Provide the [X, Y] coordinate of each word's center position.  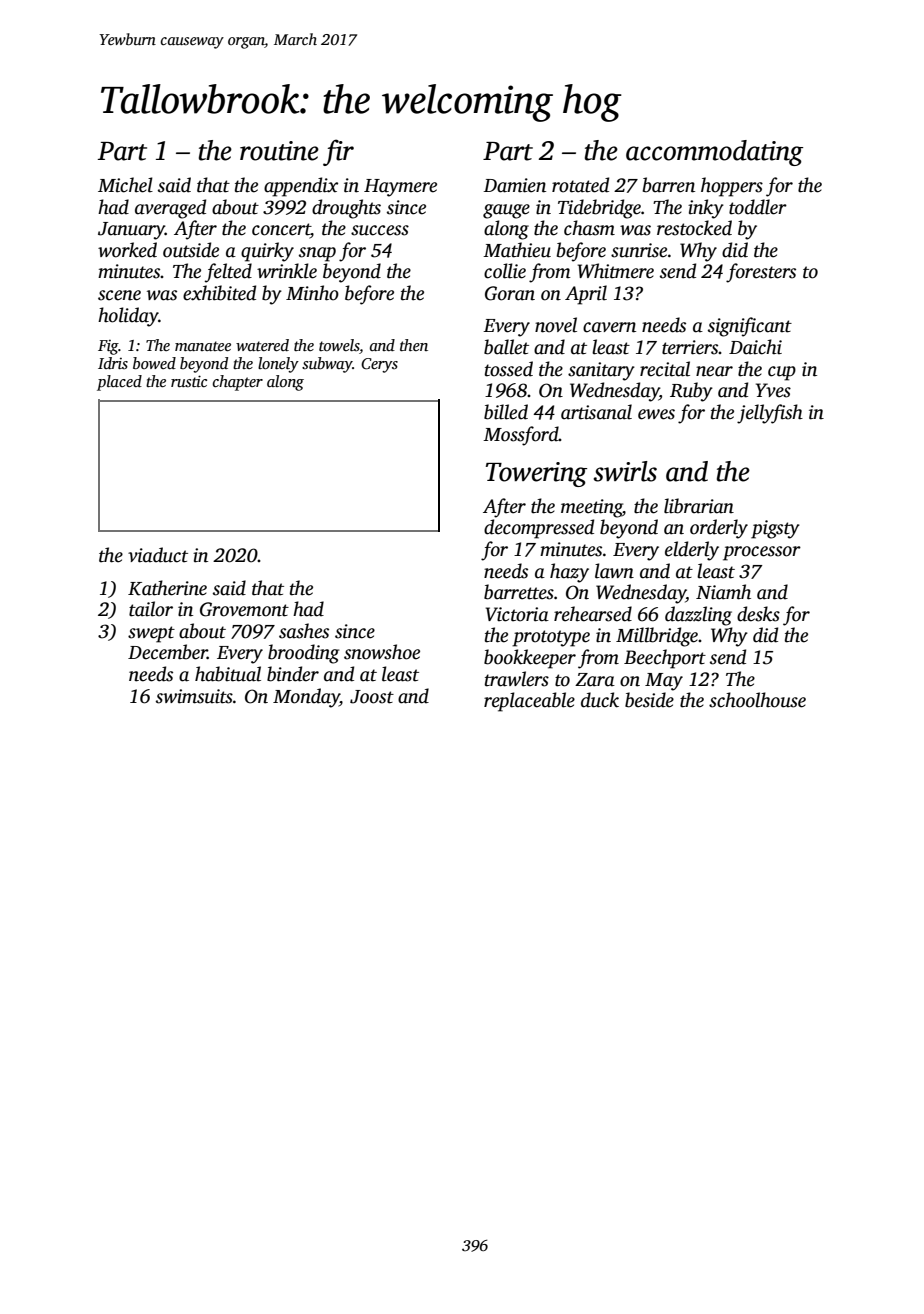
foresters [761, 273]
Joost [372, 697]
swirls [625, 471]
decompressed [539, 529]
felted [228, 273]
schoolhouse [757, 700]
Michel [125, 185]
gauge [506, 211]
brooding [303, 654]
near [714, 371]
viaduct [158, 555]
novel [556, 325]
